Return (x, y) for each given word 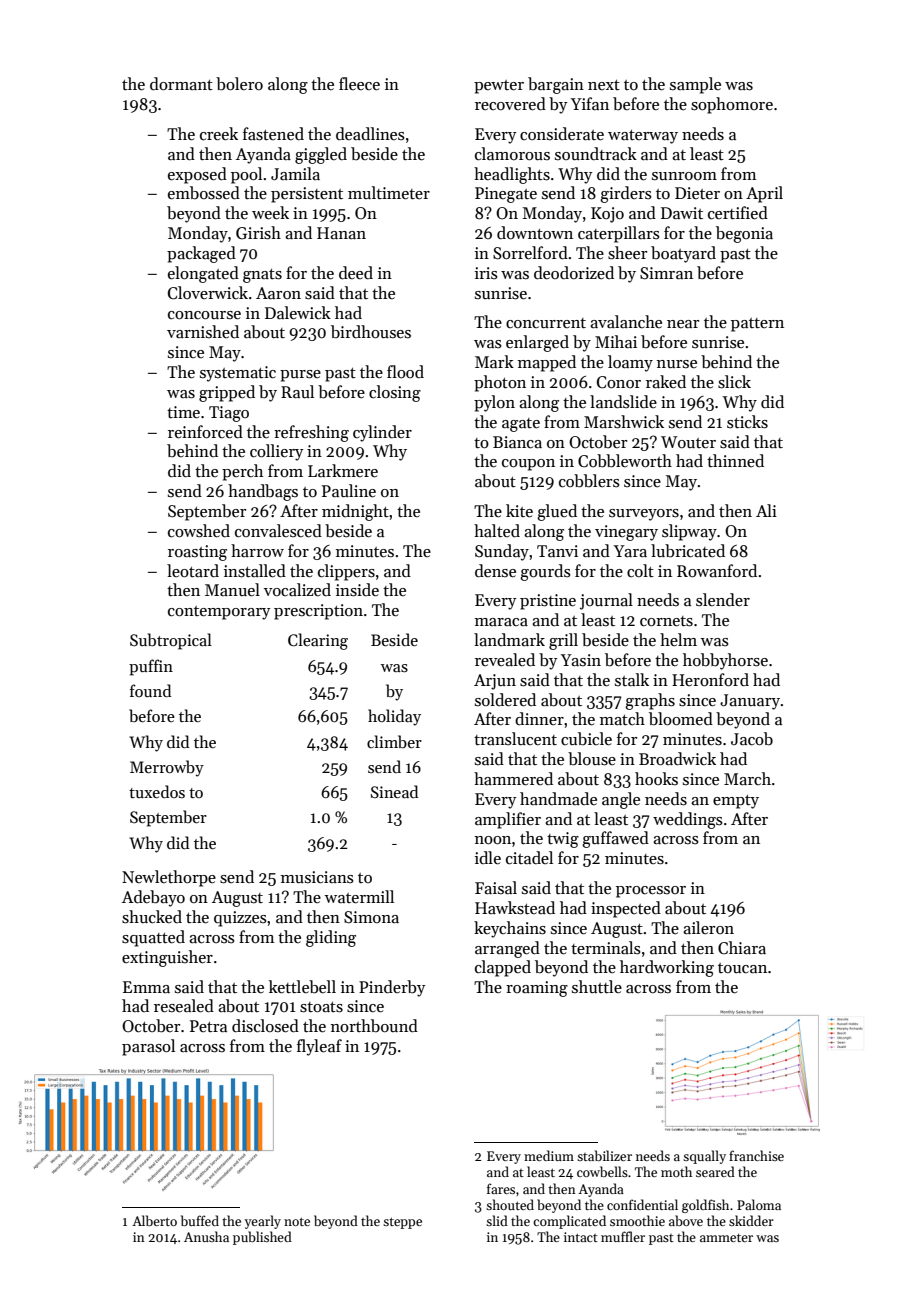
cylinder (382, 433)
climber (394, 742)
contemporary (219, 613)
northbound (374, 1026)
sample (695, 85)
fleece (359, 84)
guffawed (615, 839)
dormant (181, 84)
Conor (619, 382)
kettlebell (302, 987)
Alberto (154, 1220)
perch (242, 472)
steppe (402, 1223)
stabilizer (604, 1155)
